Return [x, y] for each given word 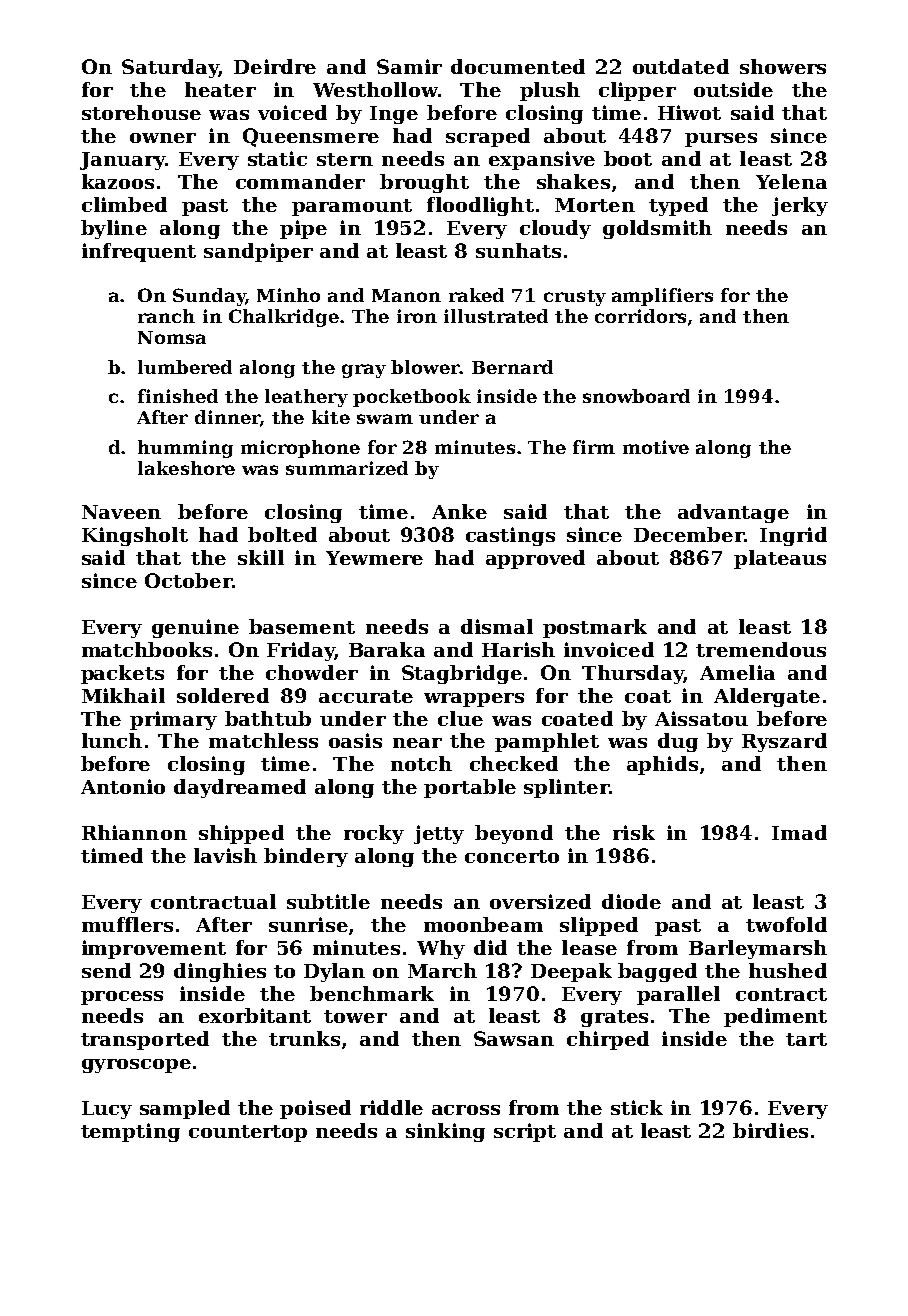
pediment [775, 1017]
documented [518, 66]
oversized [540, 901]
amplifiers [662, 297]
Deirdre [275, 66]
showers [783, 66]
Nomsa [172, 337]
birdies [770, 1130]
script [525, 1132]
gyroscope [136, 1066]
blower [425, 367]
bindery [306, 857]
